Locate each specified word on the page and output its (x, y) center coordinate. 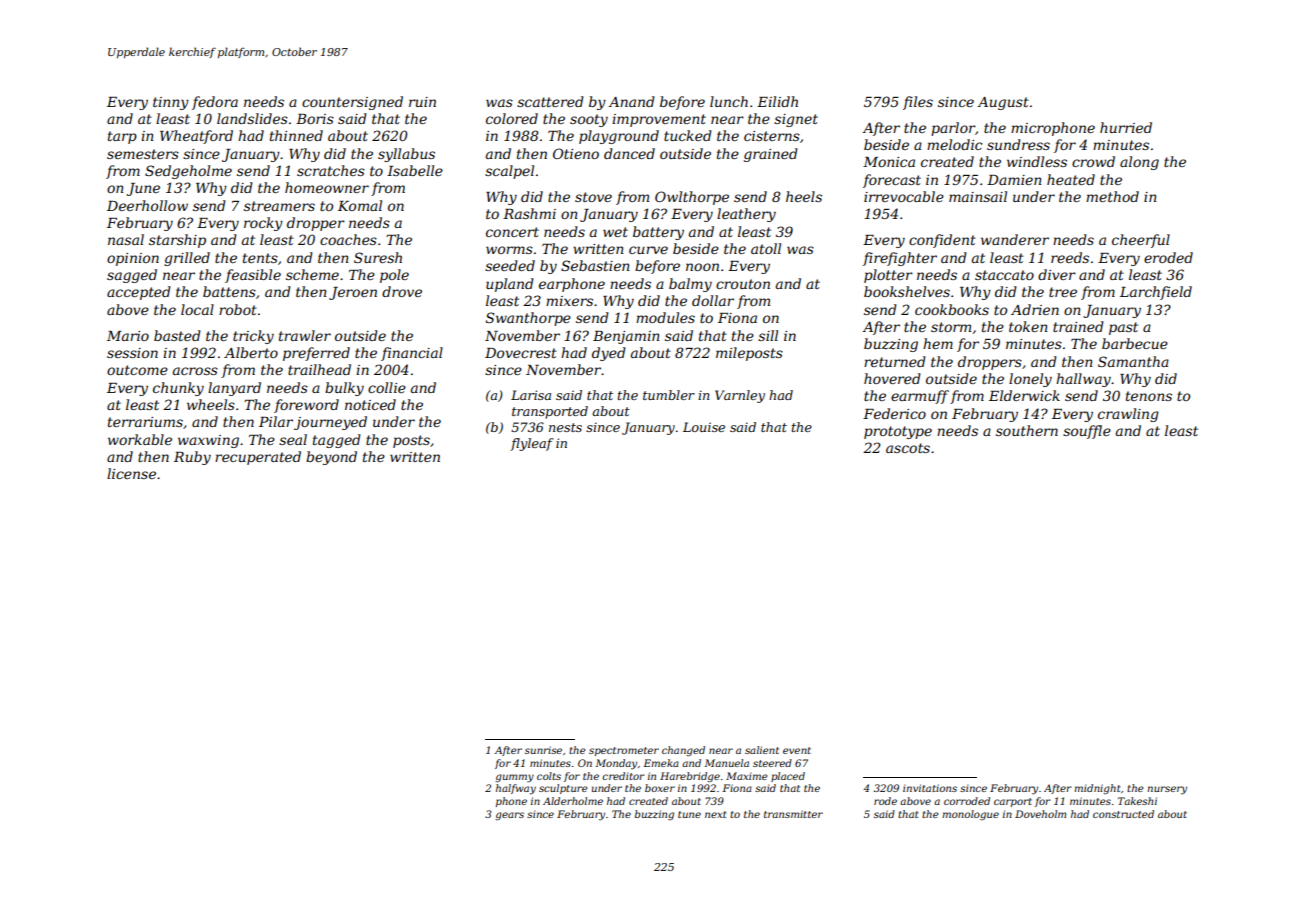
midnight (1097, 789)
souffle (1087, 432)
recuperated (258, 458)
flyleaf (531, 444)
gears (509, 816)
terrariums (145, 422)
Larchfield (1156, 293)
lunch (729, 101)
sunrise (543, 750)
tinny (171, 103)
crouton (743, 284)
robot (238, 309)
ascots (908, 448)
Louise (704, 427)
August (1003, 103)
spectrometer (624, 751)
